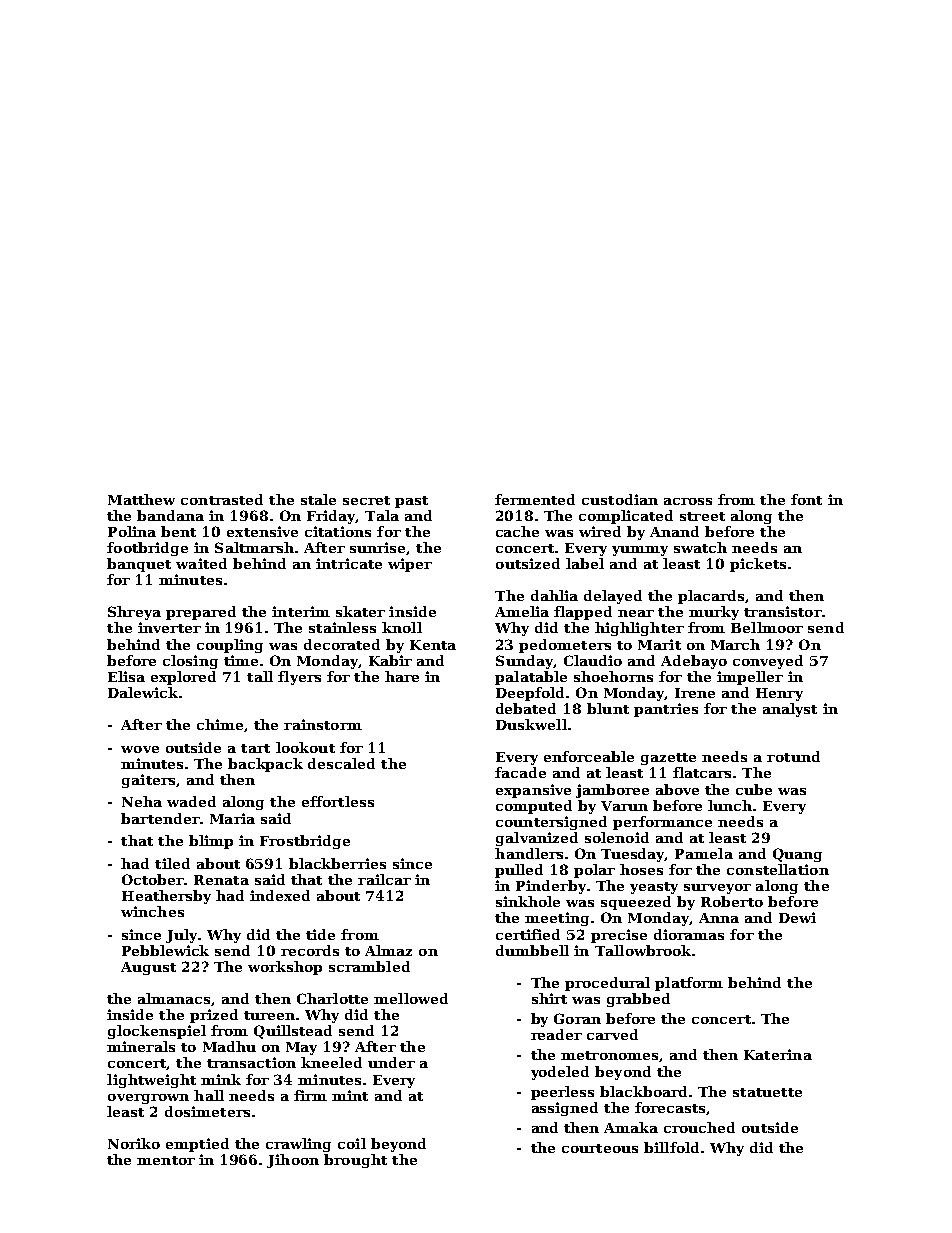 The image size is (952, 1233). What do you see at coordinates (613, 676) in the screenshot?
I see `shoehorns` at bounding box center [613, 676].
